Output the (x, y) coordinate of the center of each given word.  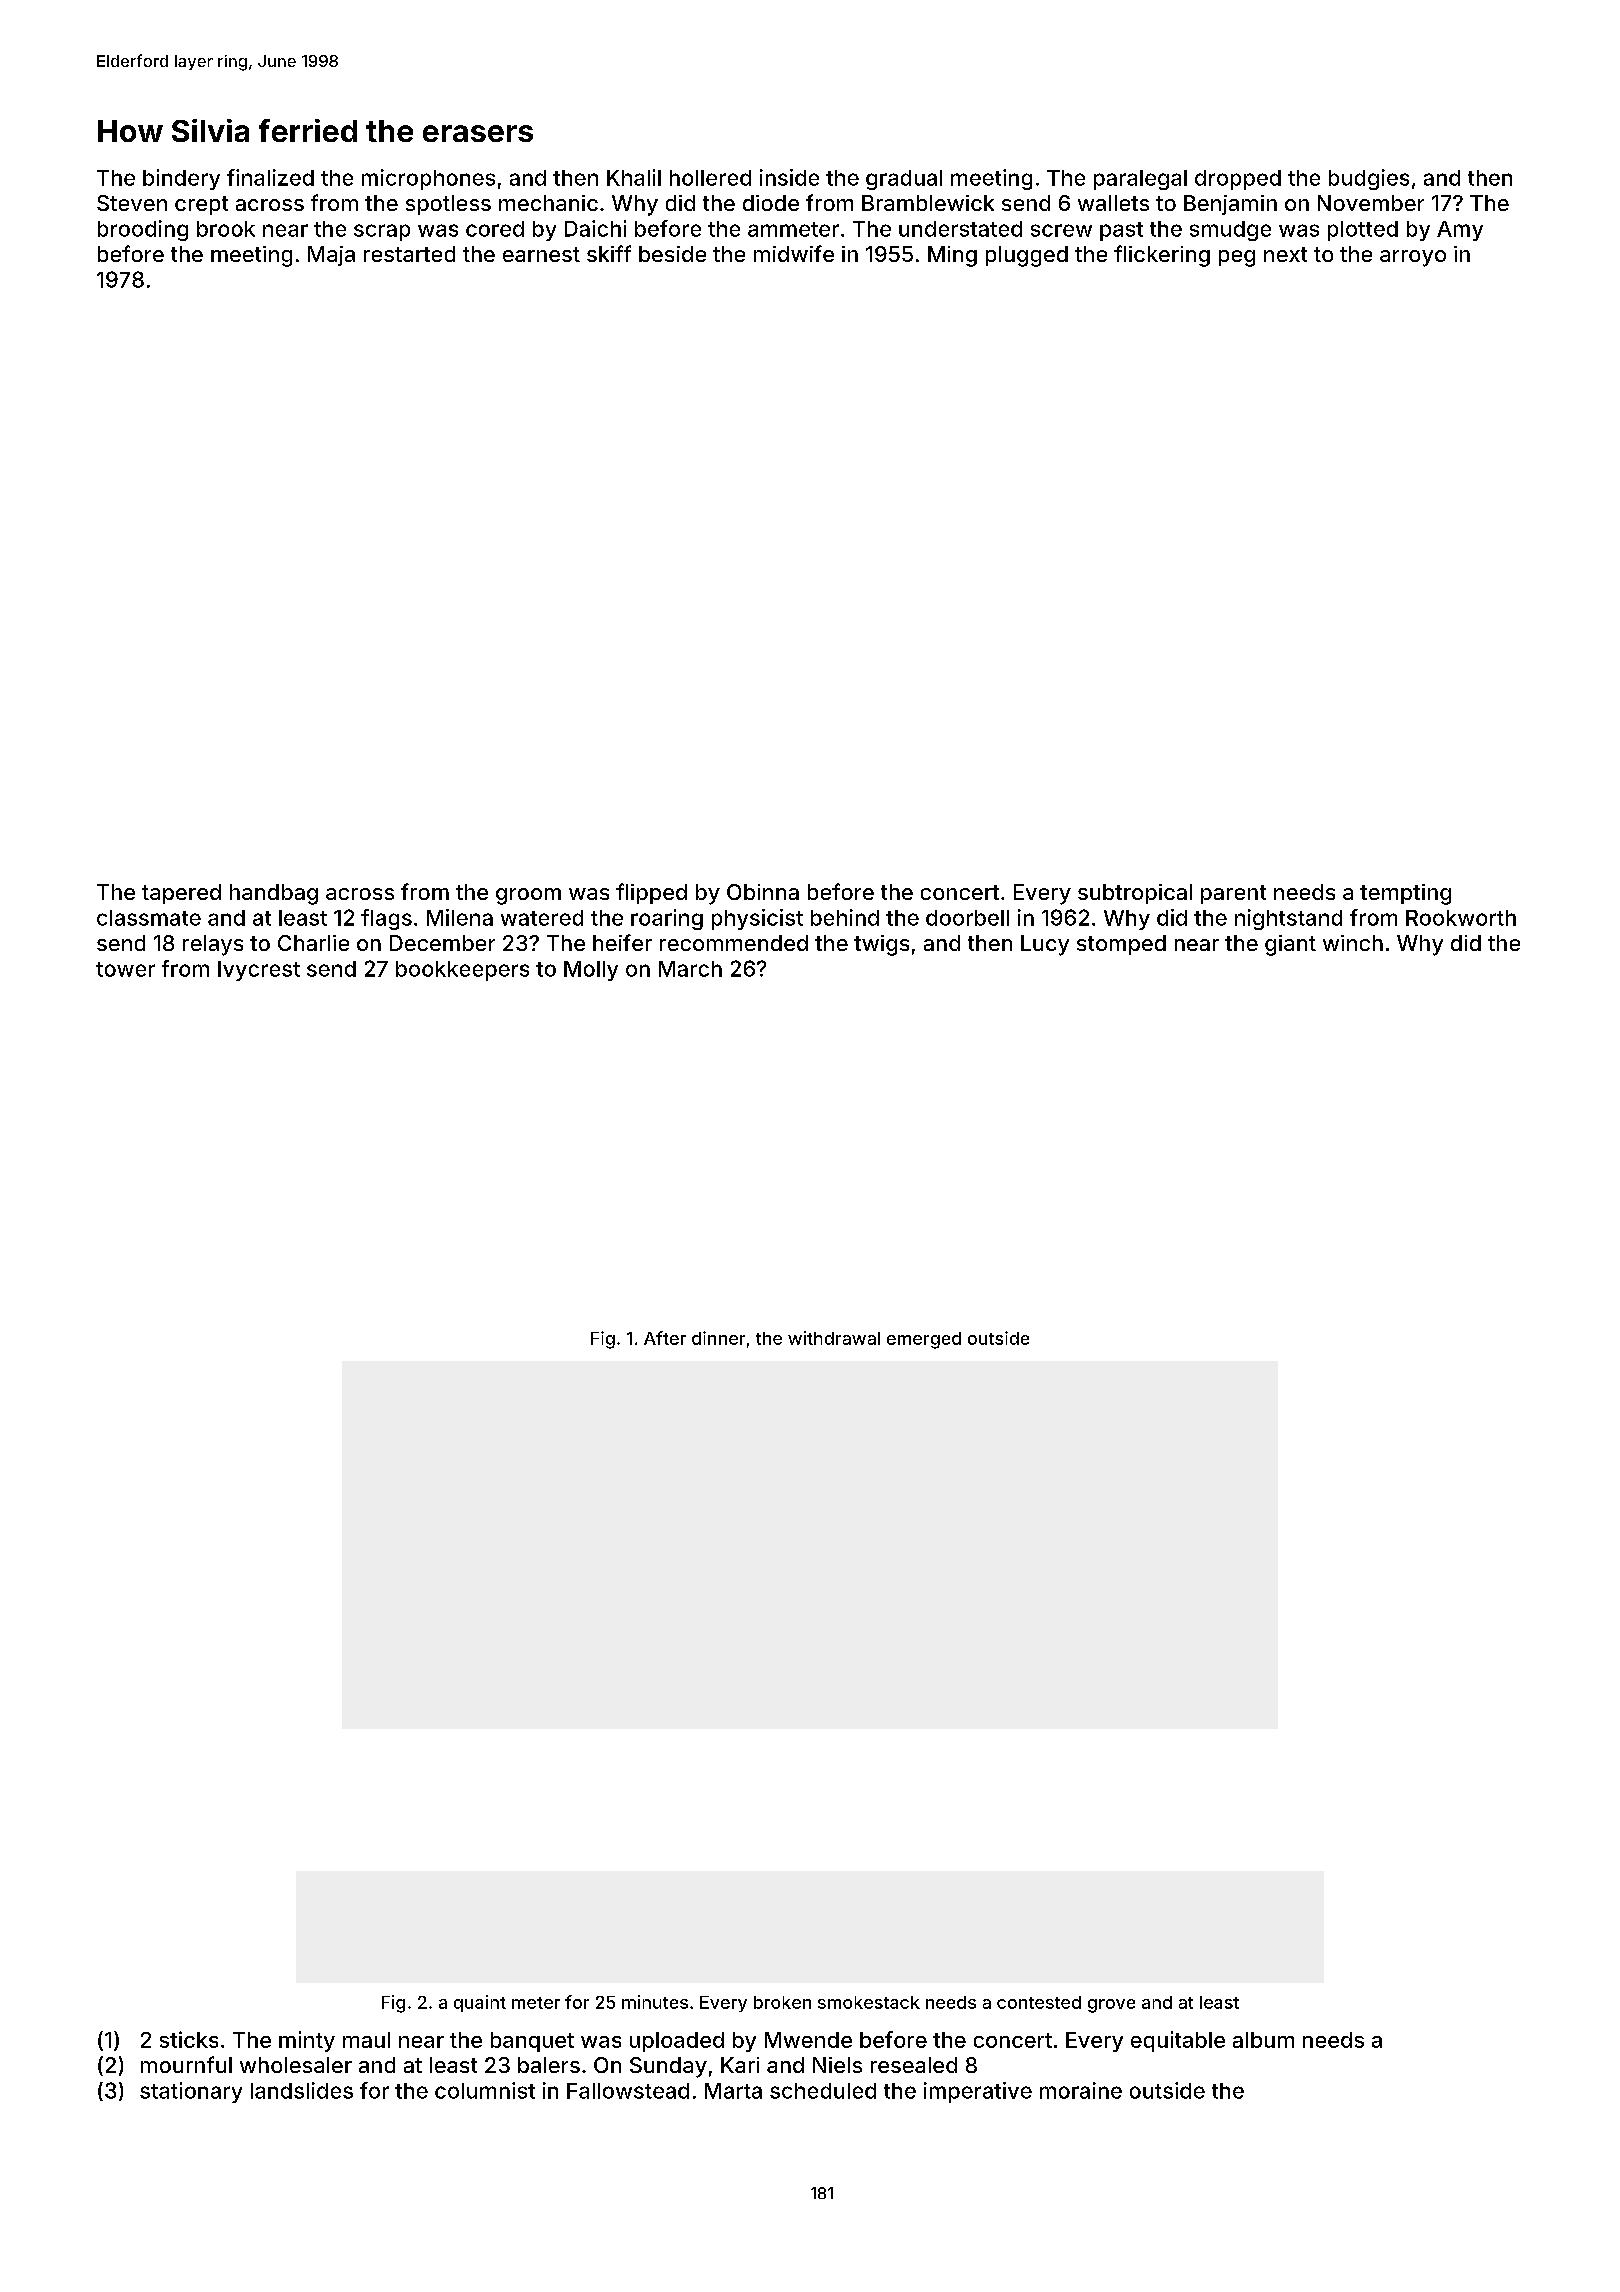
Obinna (763, 892)
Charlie (313, 943)
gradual (904, 180)
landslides (302, 2090)
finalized (270, 177)
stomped (1121, 945)
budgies (1369, 179)
